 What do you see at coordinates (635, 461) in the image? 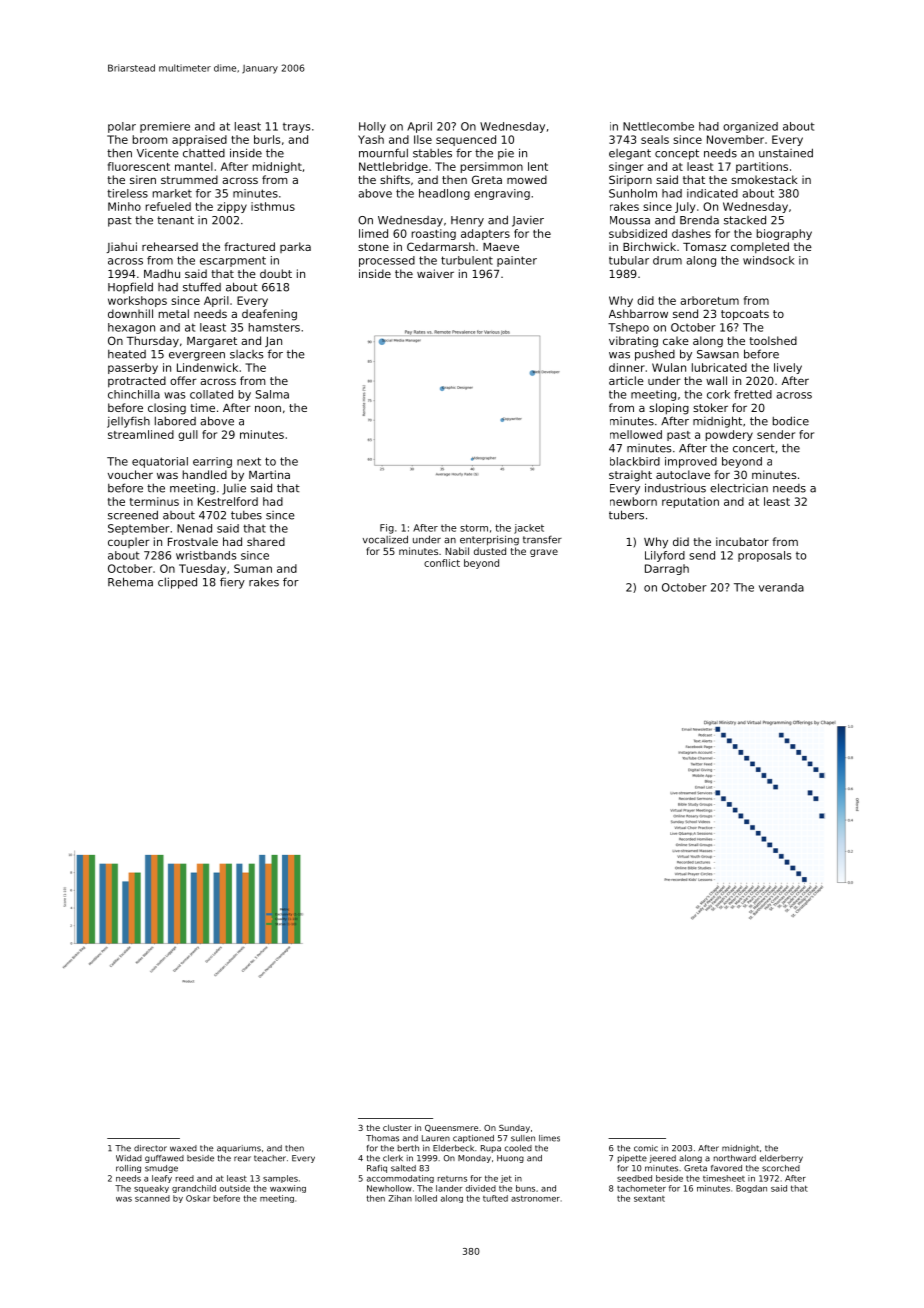
I see `blackbird` at bounding box center [635, 461].
